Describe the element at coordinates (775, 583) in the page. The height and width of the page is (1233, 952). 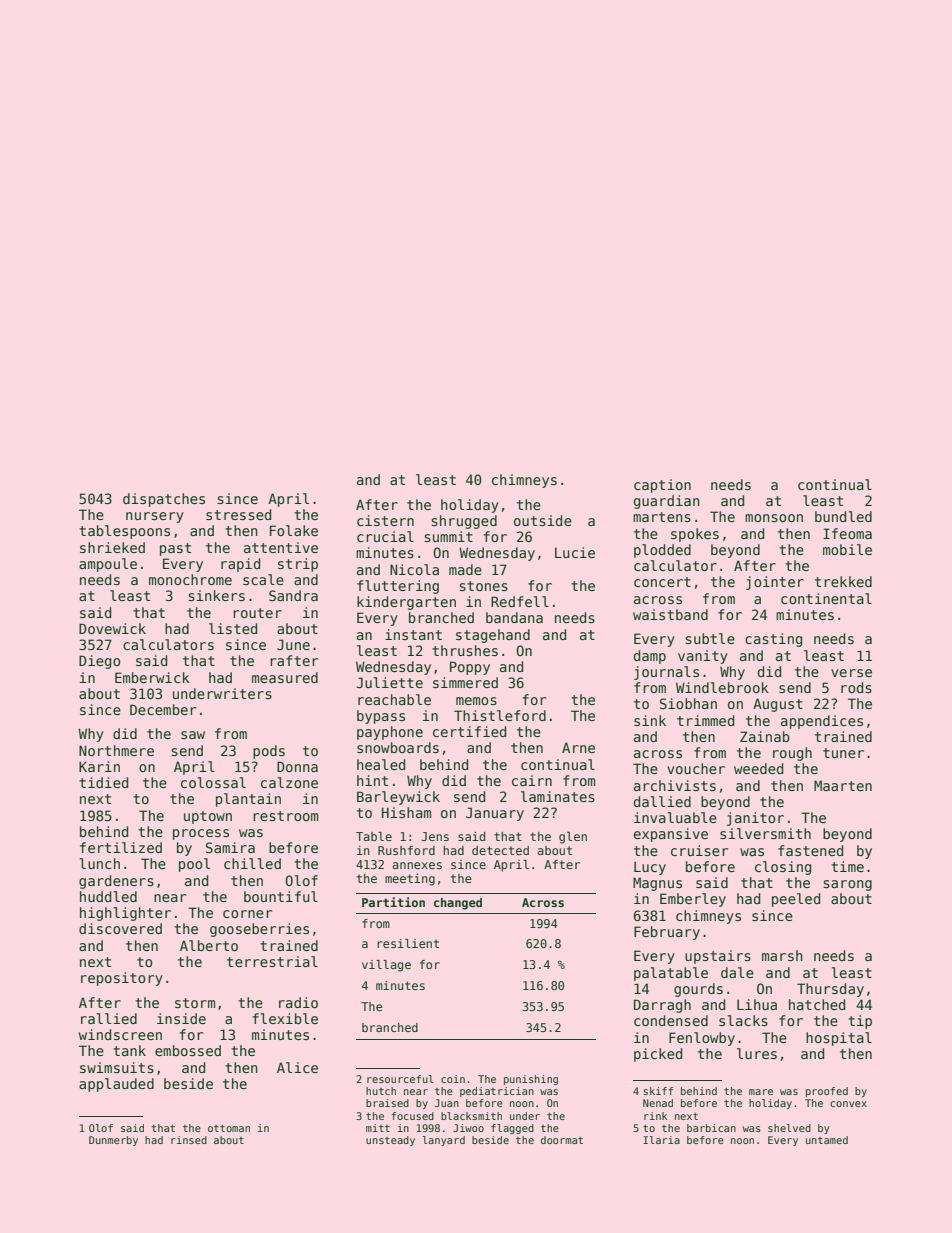
I see `jointer` at that location.
